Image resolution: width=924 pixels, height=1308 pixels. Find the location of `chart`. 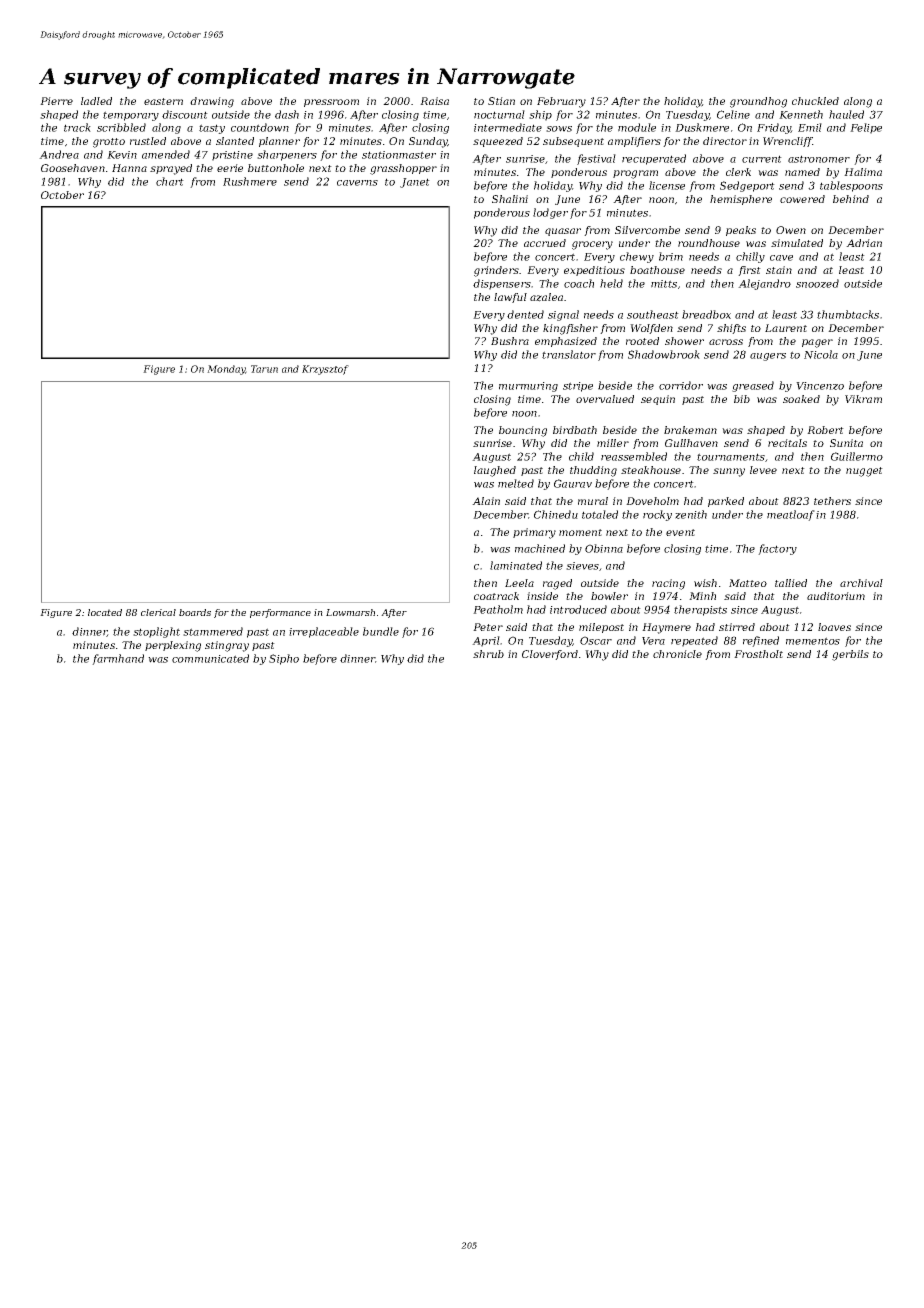

chart is located at coordinates (170, 181).
